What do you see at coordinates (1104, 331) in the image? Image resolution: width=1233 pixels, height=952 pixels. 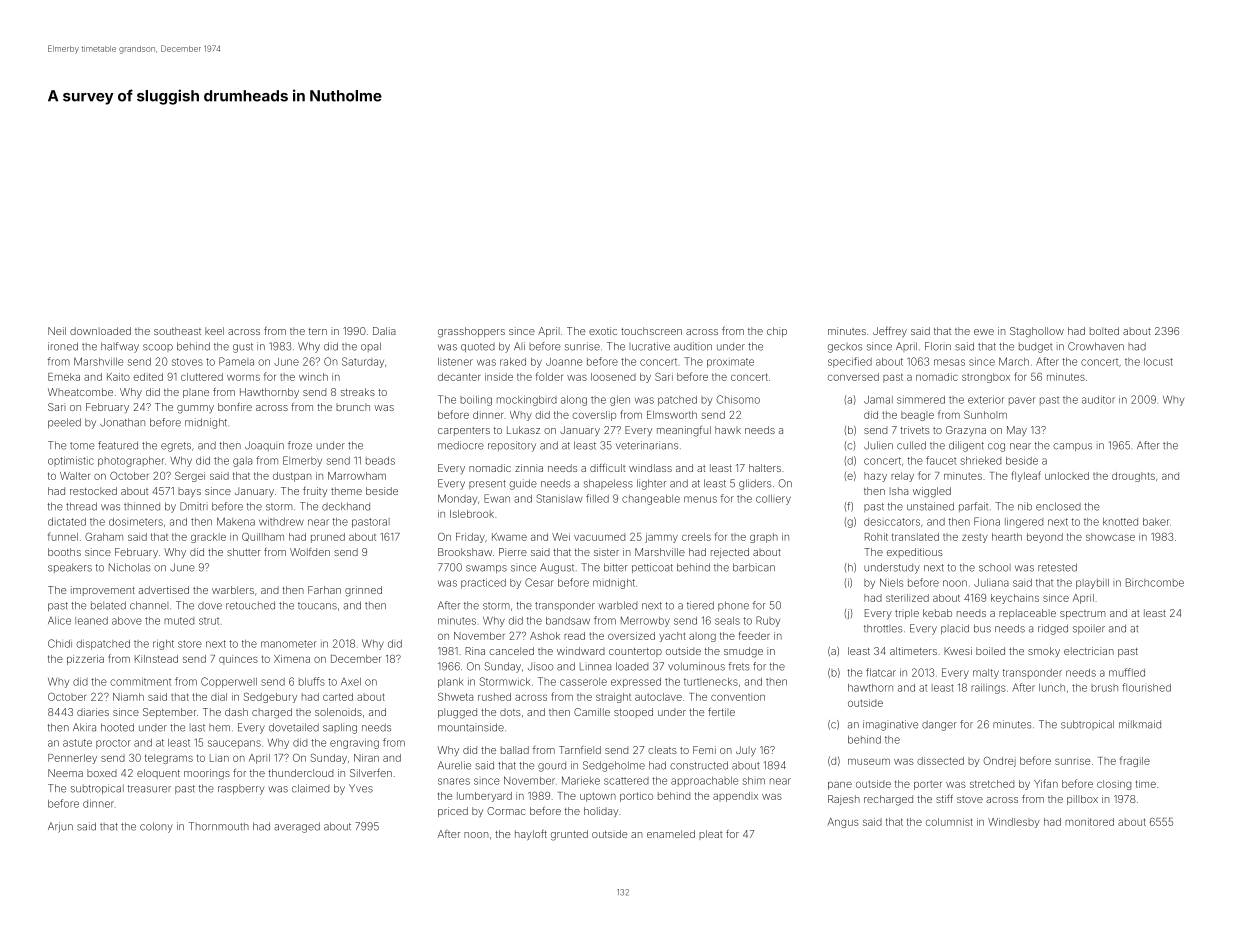 I see `bolted` at bounding box center [1104, 331].
